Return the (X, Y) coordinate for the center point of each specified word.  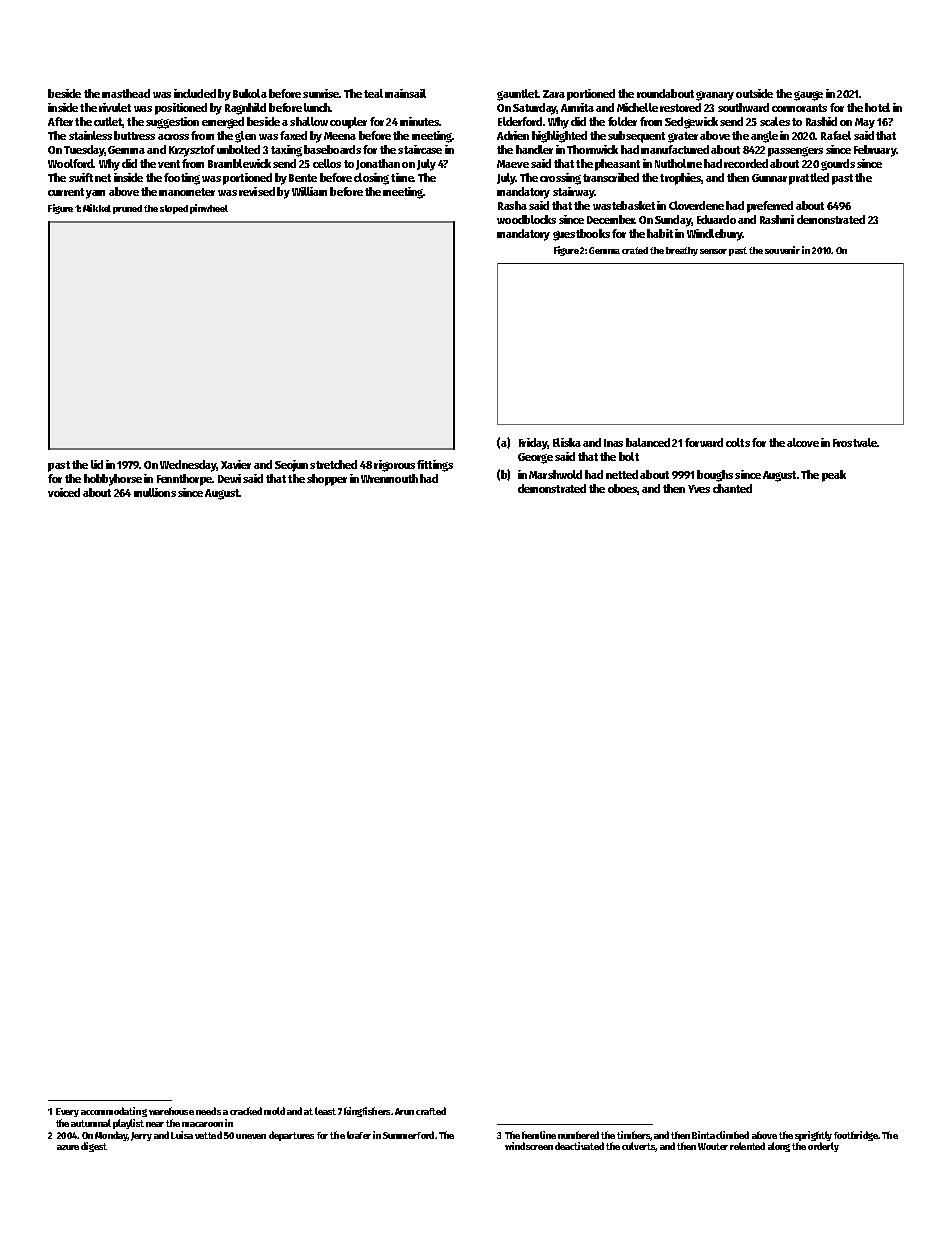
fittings (435, 466)
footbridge (856, 1136)
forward (704, 442)
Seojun (291, 466)
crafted (431, 1111)
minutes (419, 121)
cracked (246, 1111)
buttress (134, 135)
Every (67, 1112)
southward (743, 107)
